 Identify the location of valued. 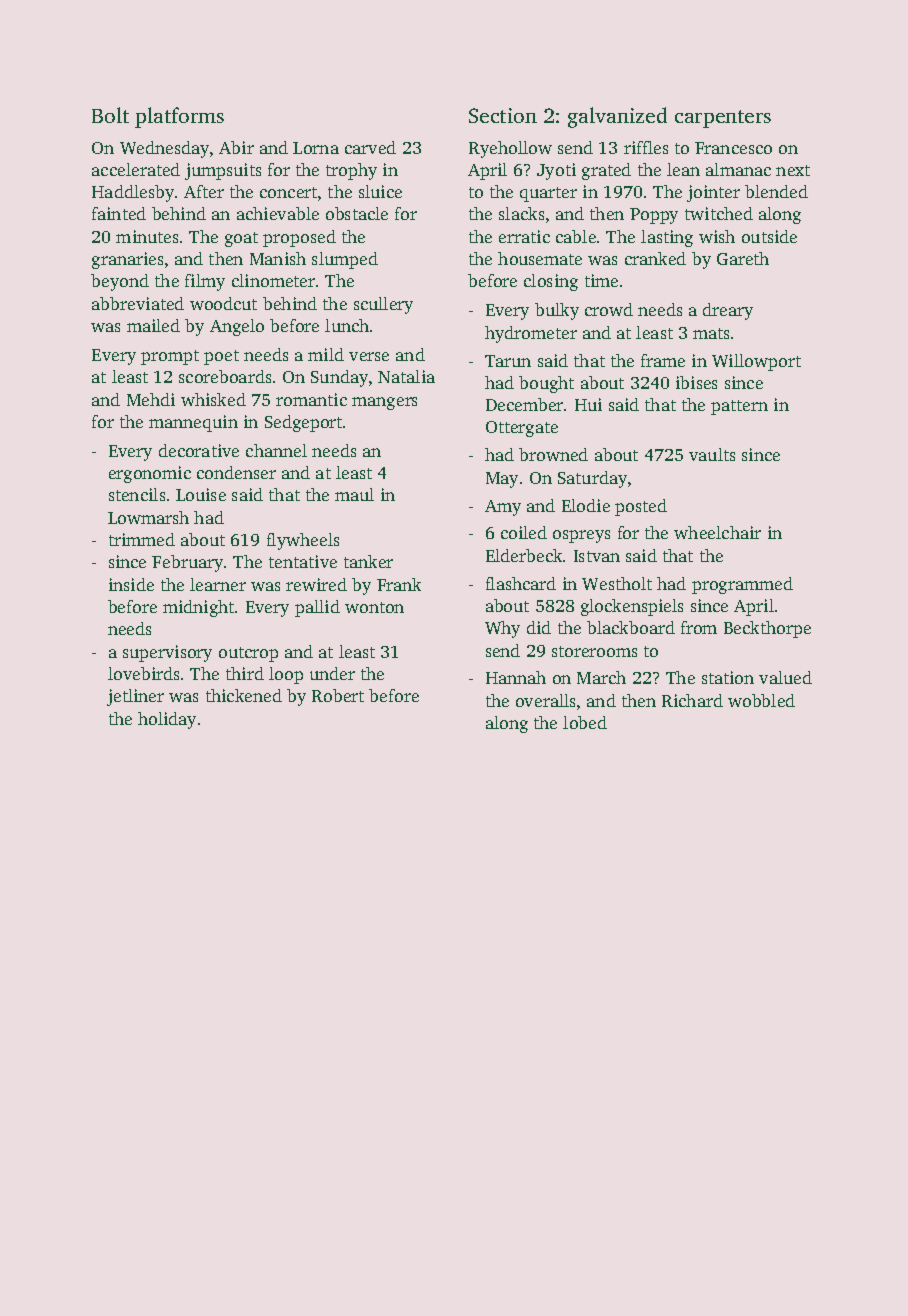
(785, 677).
